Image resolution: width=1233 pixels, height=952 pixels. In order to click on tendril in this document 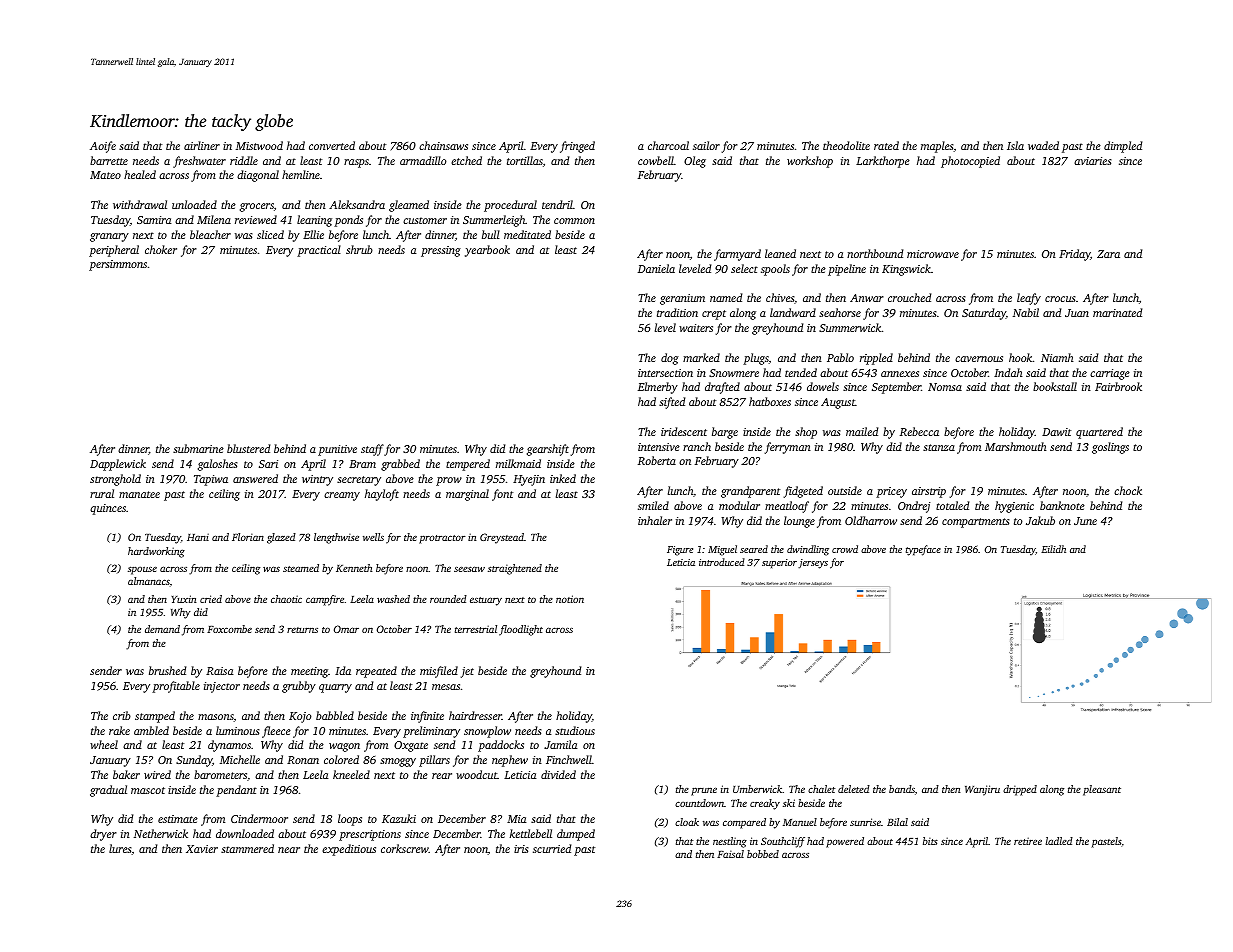, I will do `click(557, 204)`.
